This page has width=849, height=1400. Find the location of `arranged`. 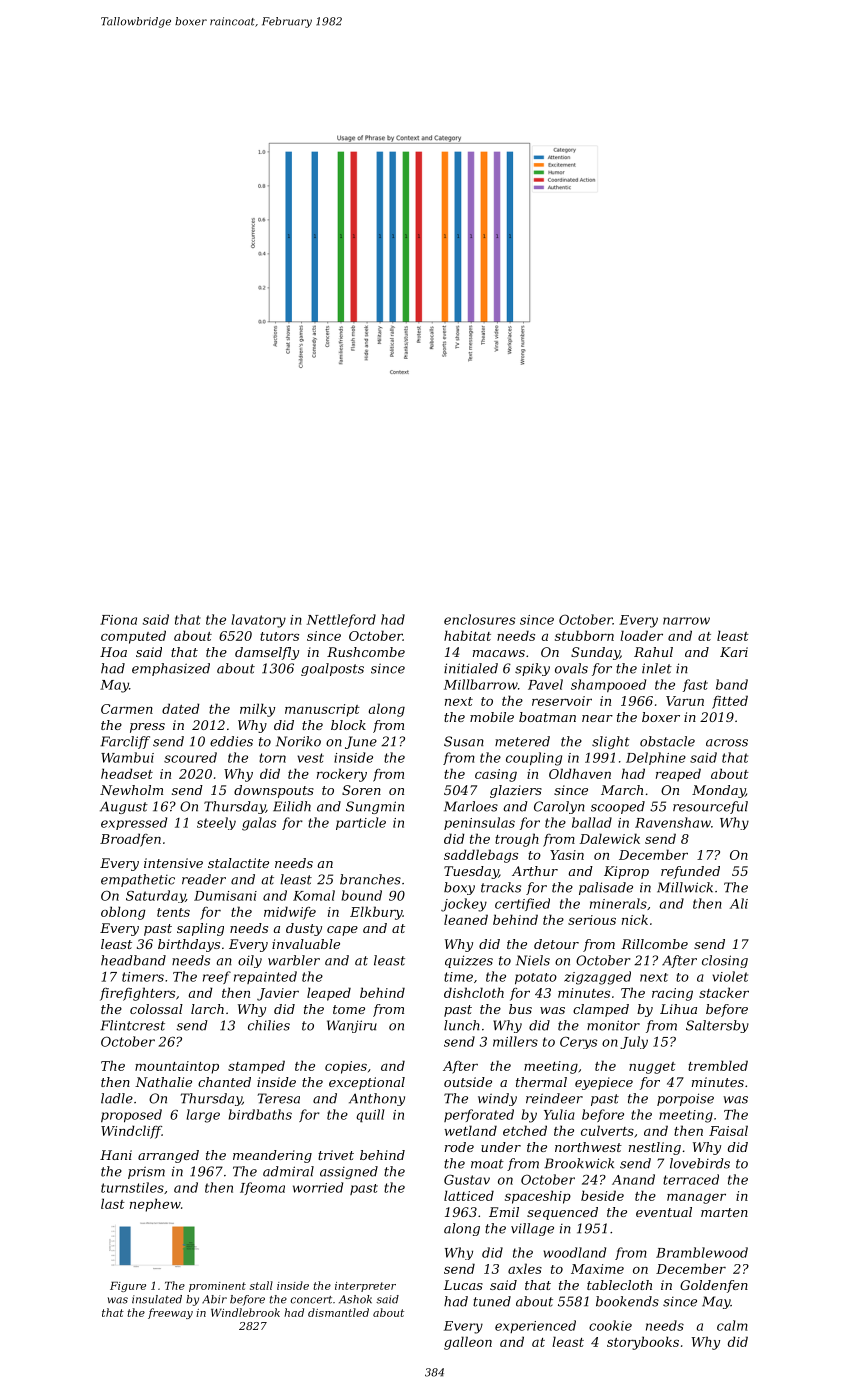

arranged is located at coordinates (168, 1156).
